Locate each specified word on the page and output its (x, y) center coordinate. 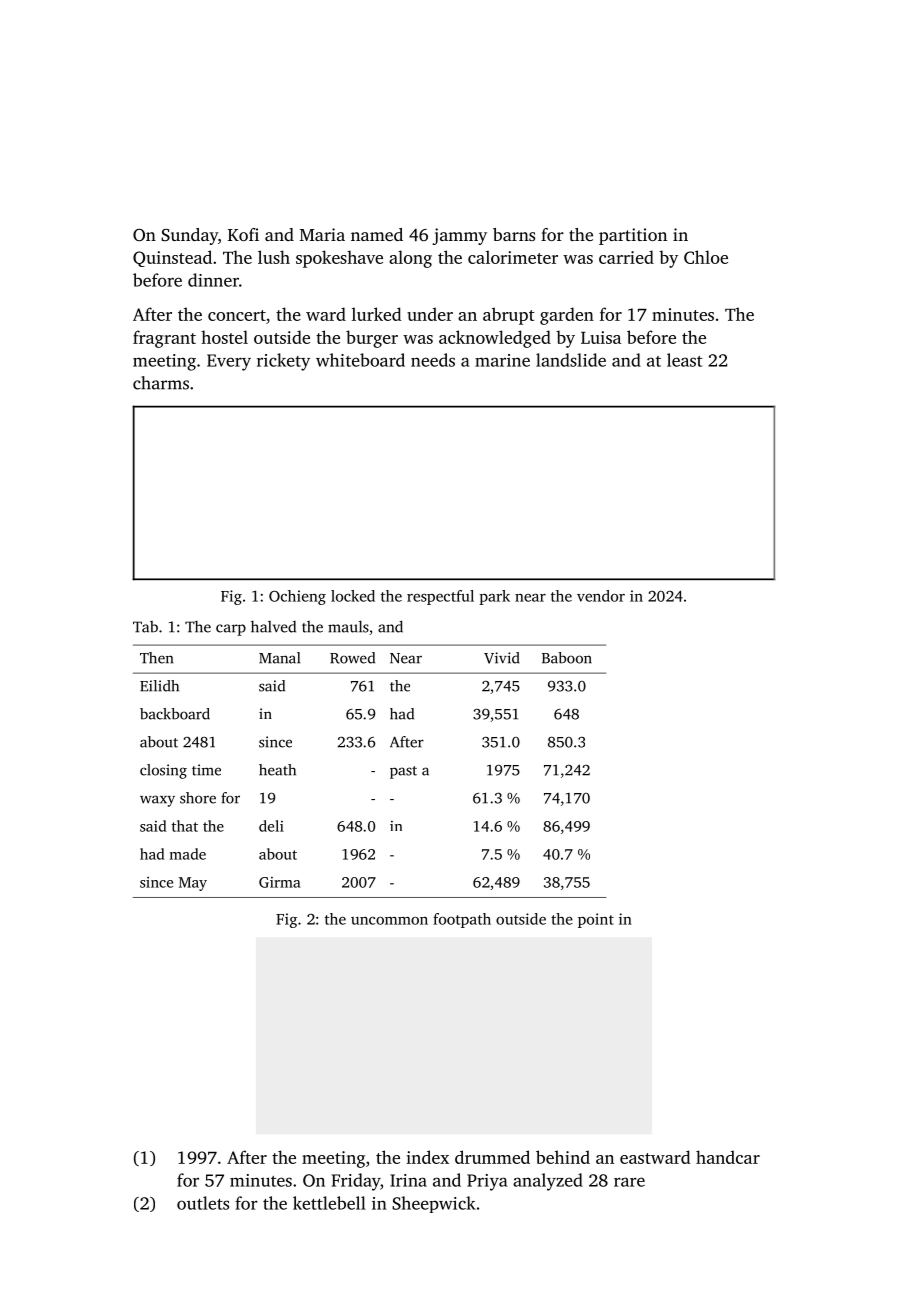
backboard (175, 714)
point (596, 920)
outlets (203, 1203)
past (403, 772)
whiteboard (360, 360)
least (684, 360)
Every (229, 362)
